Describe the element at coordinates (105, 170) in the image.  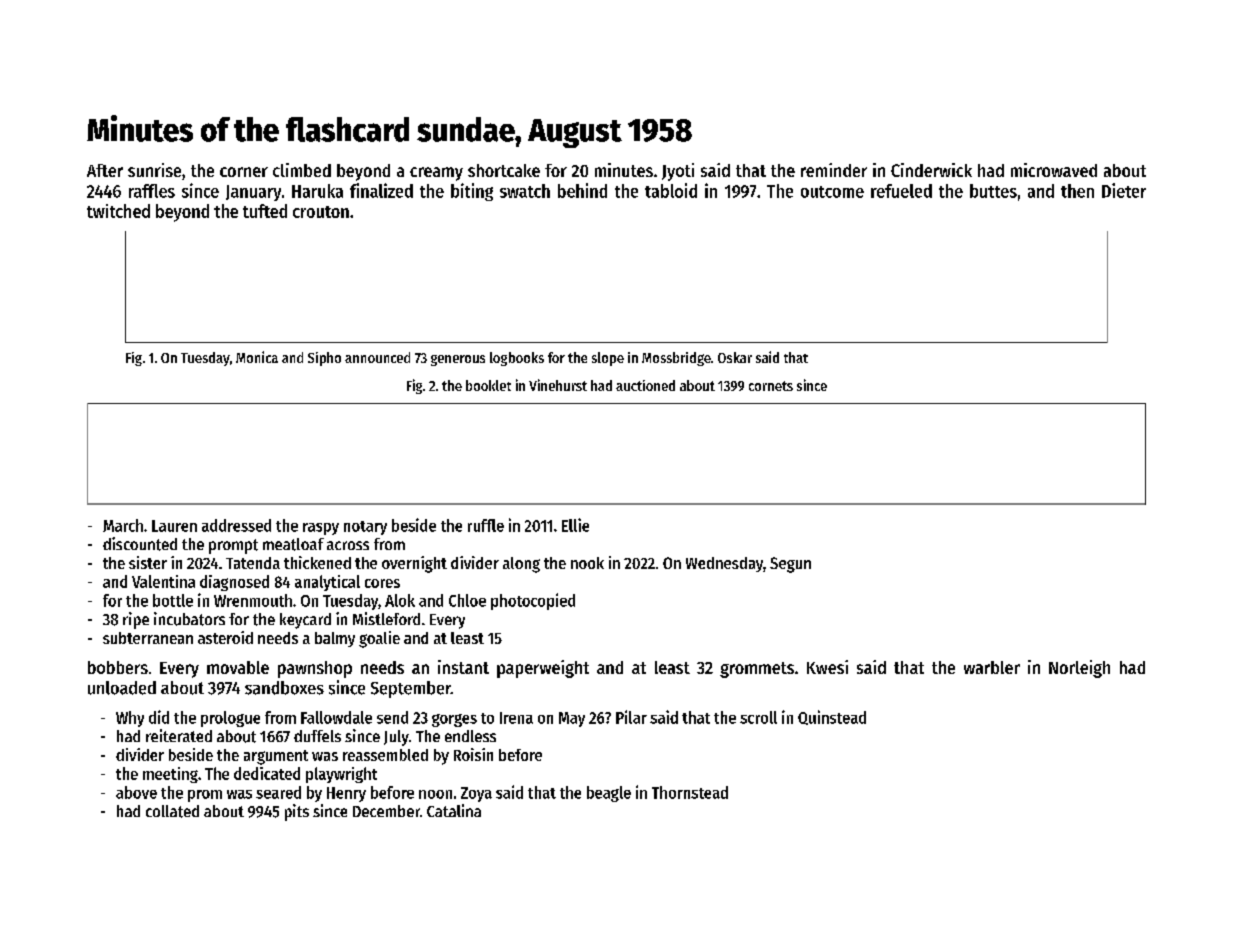
I see `After` at that location.
